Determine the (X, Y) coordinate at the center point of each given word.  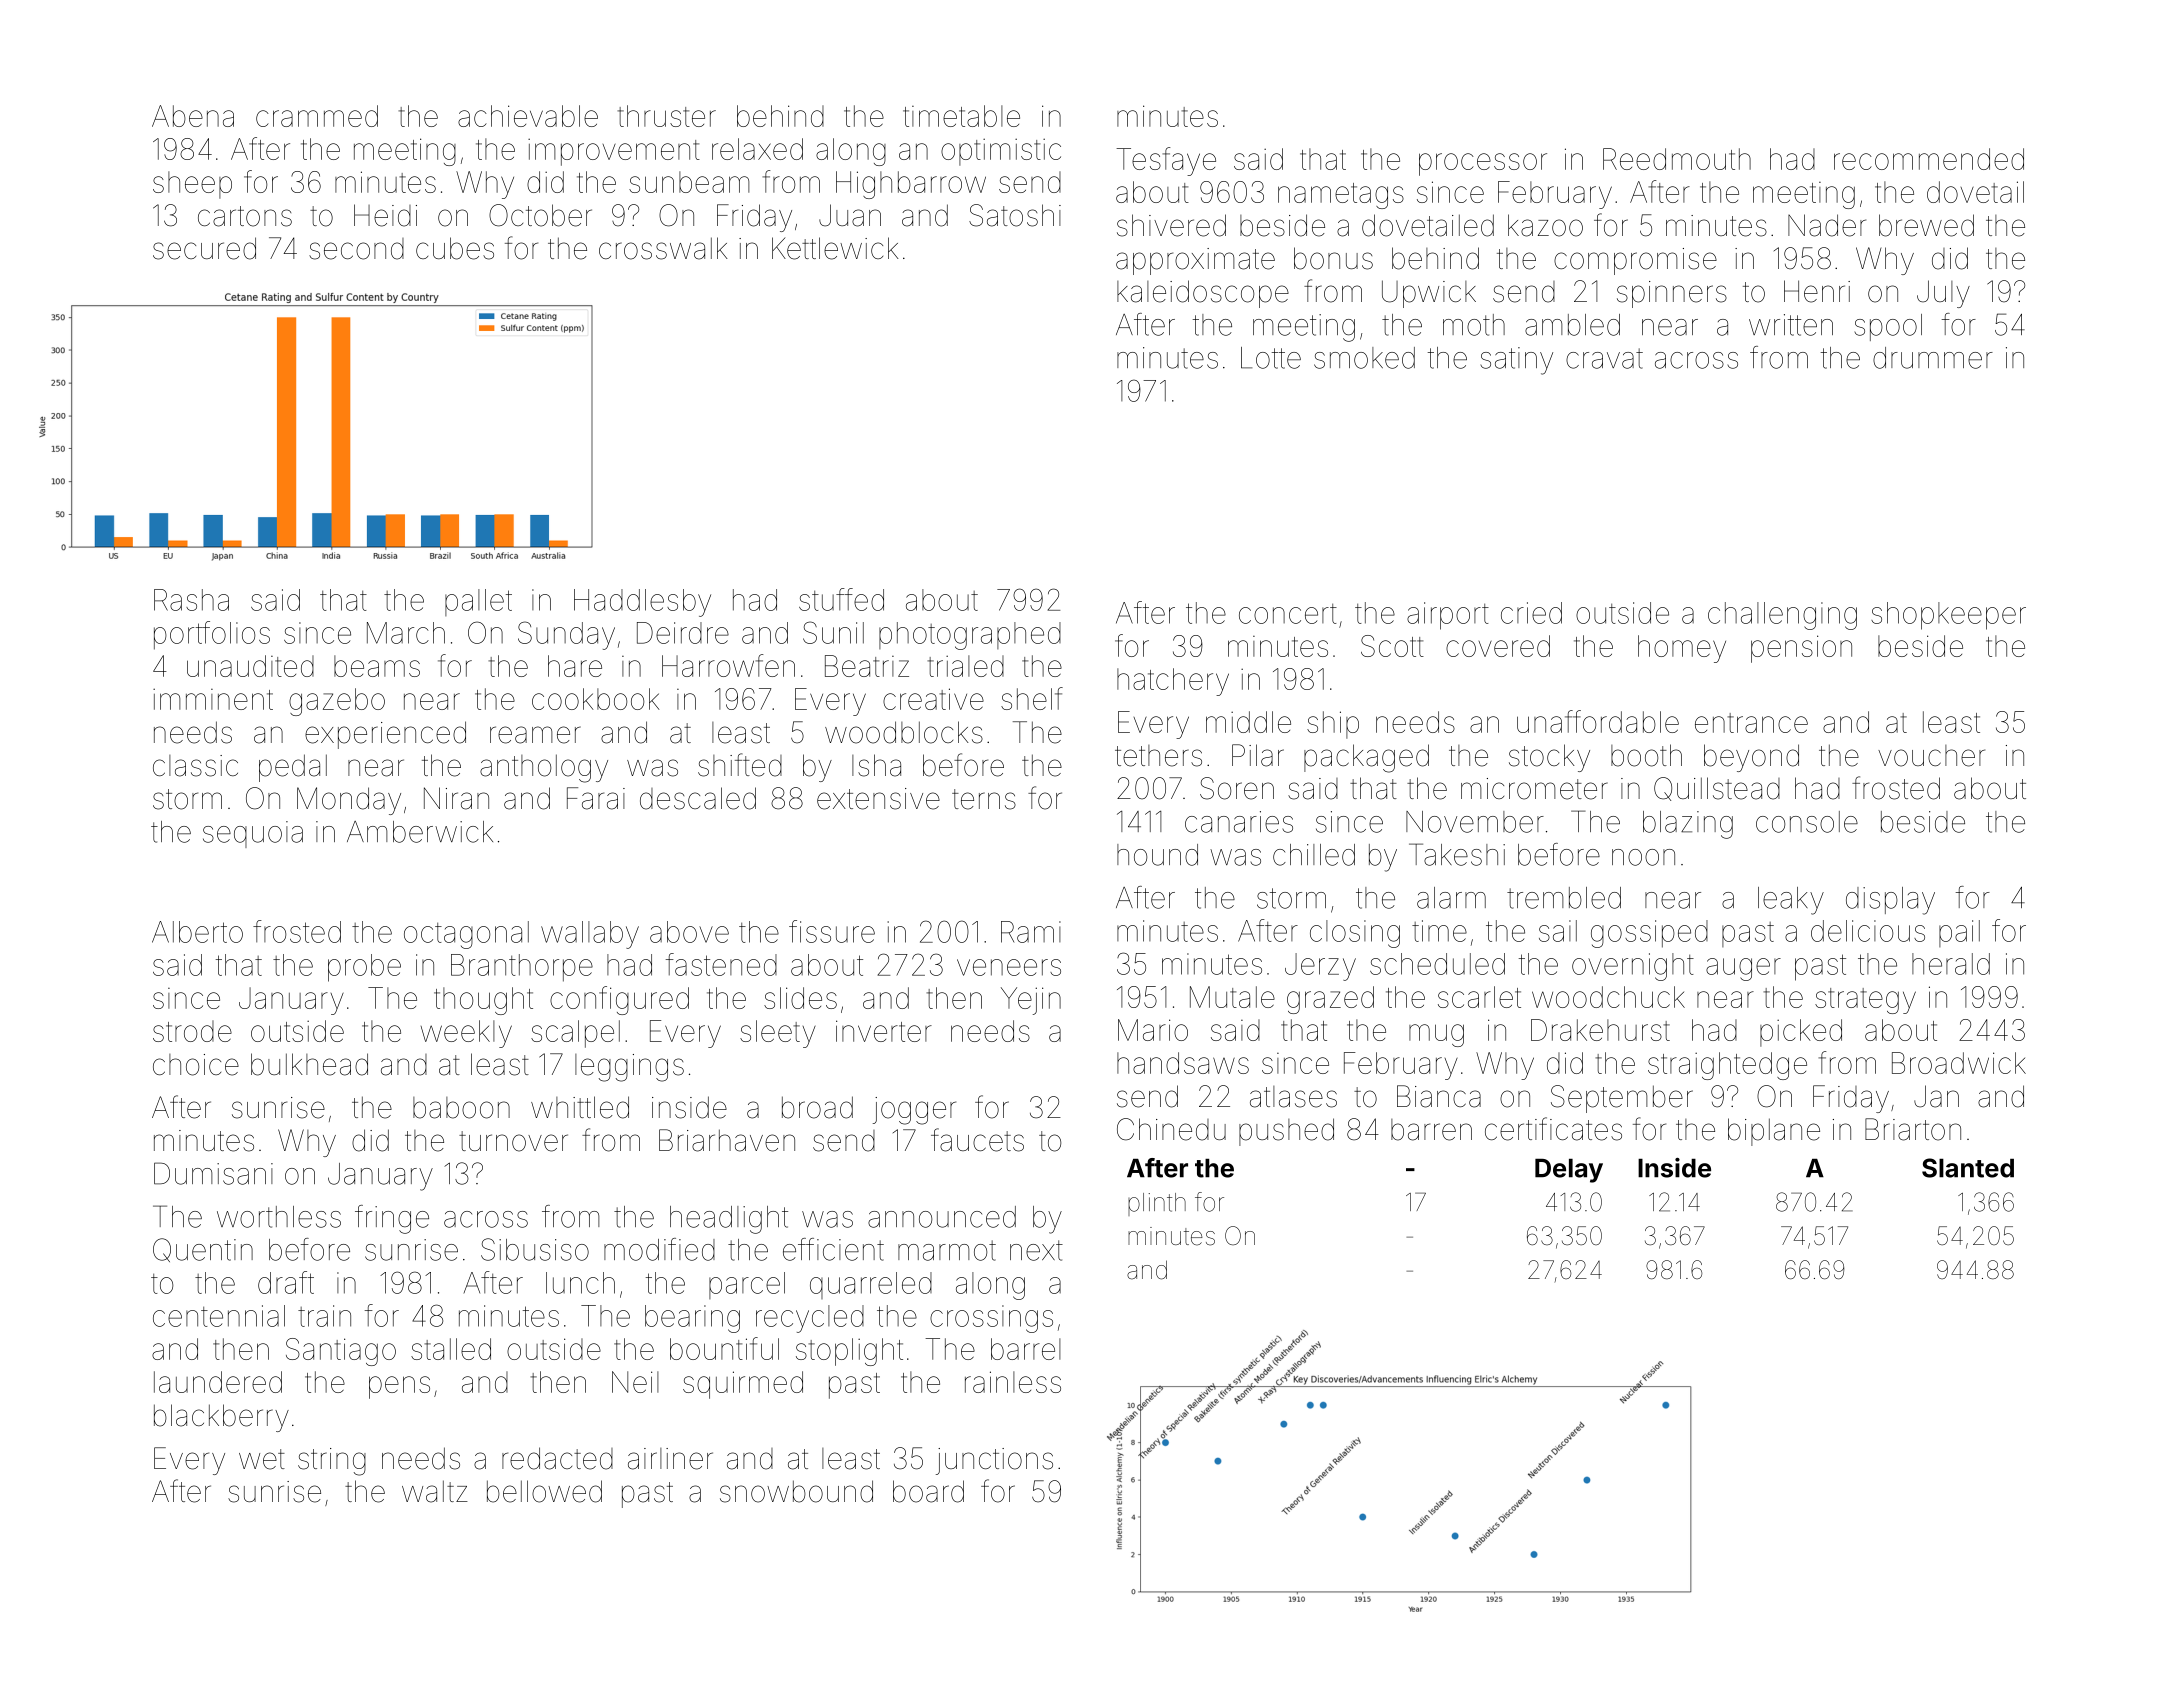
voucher (1931, 756)
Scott (1392, 646)
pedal (293, 768)
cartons (245, 216)
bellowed (544, 1491)
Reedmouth (1677, 159)
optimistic (1001, 152)
